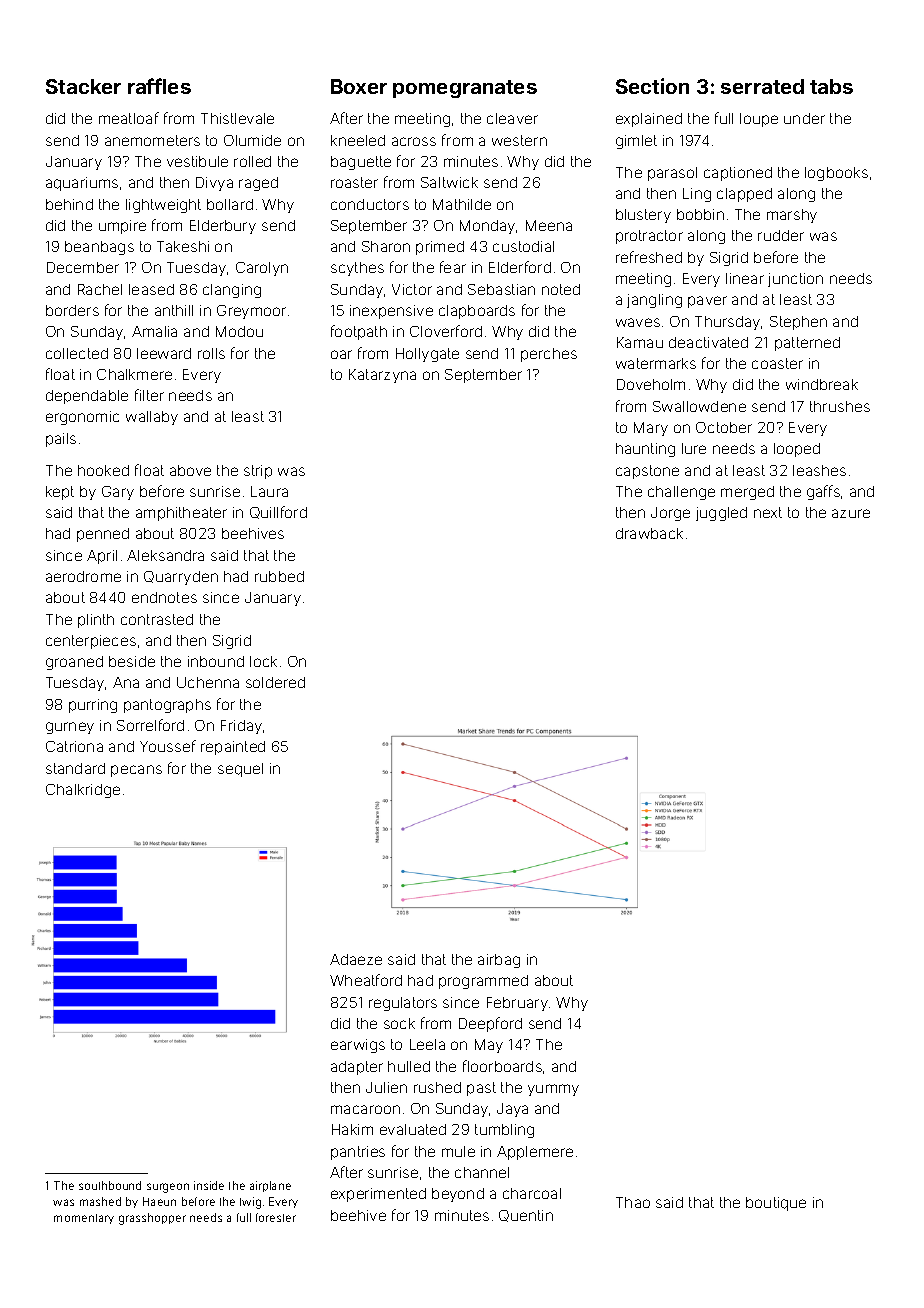  What do you see at coordinates (437, 1087) in the document?
I see `rushed` at bounding box center [437, 1087].
